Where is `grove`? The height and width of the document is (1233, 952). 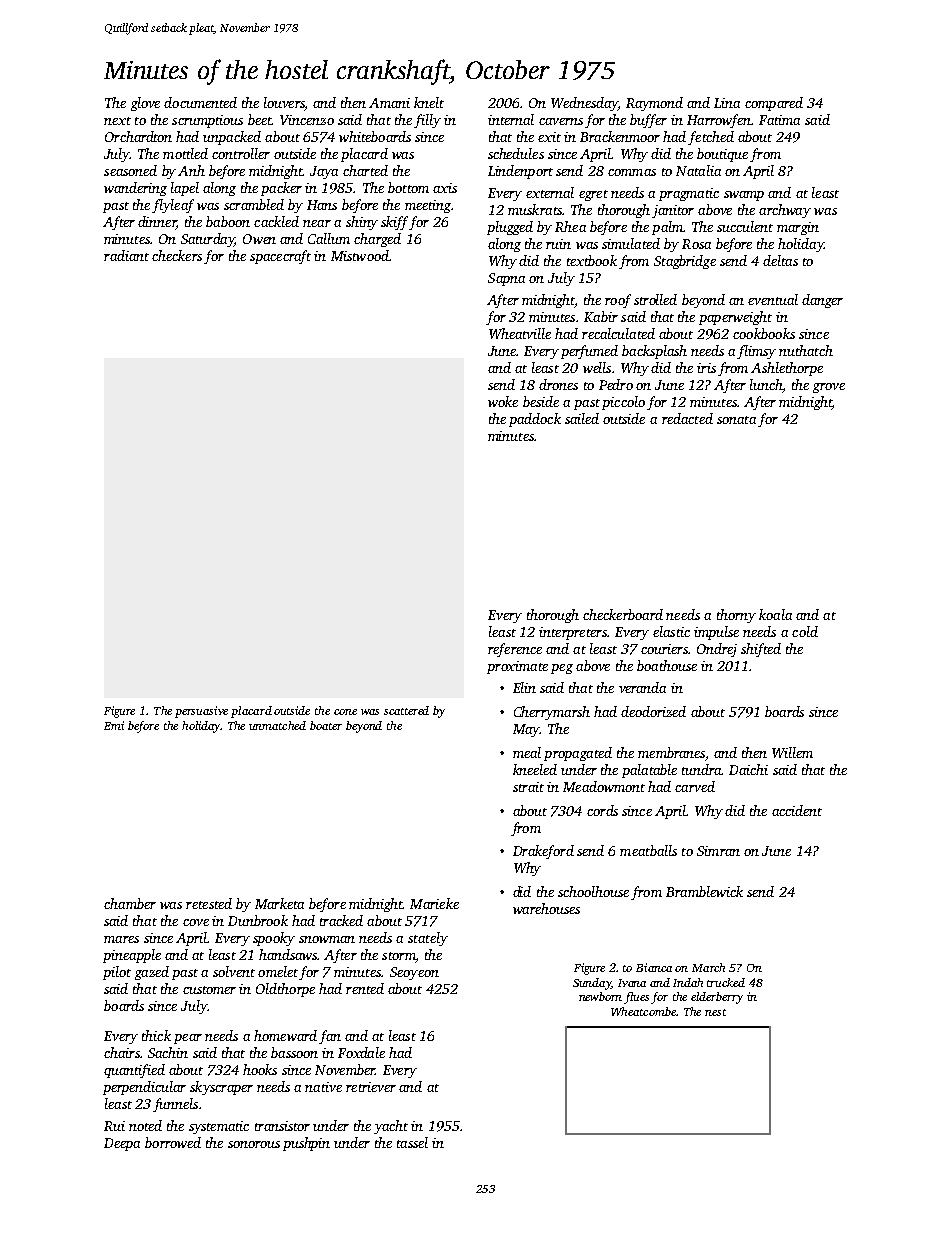
grove is located at coordinates (829, 388).
